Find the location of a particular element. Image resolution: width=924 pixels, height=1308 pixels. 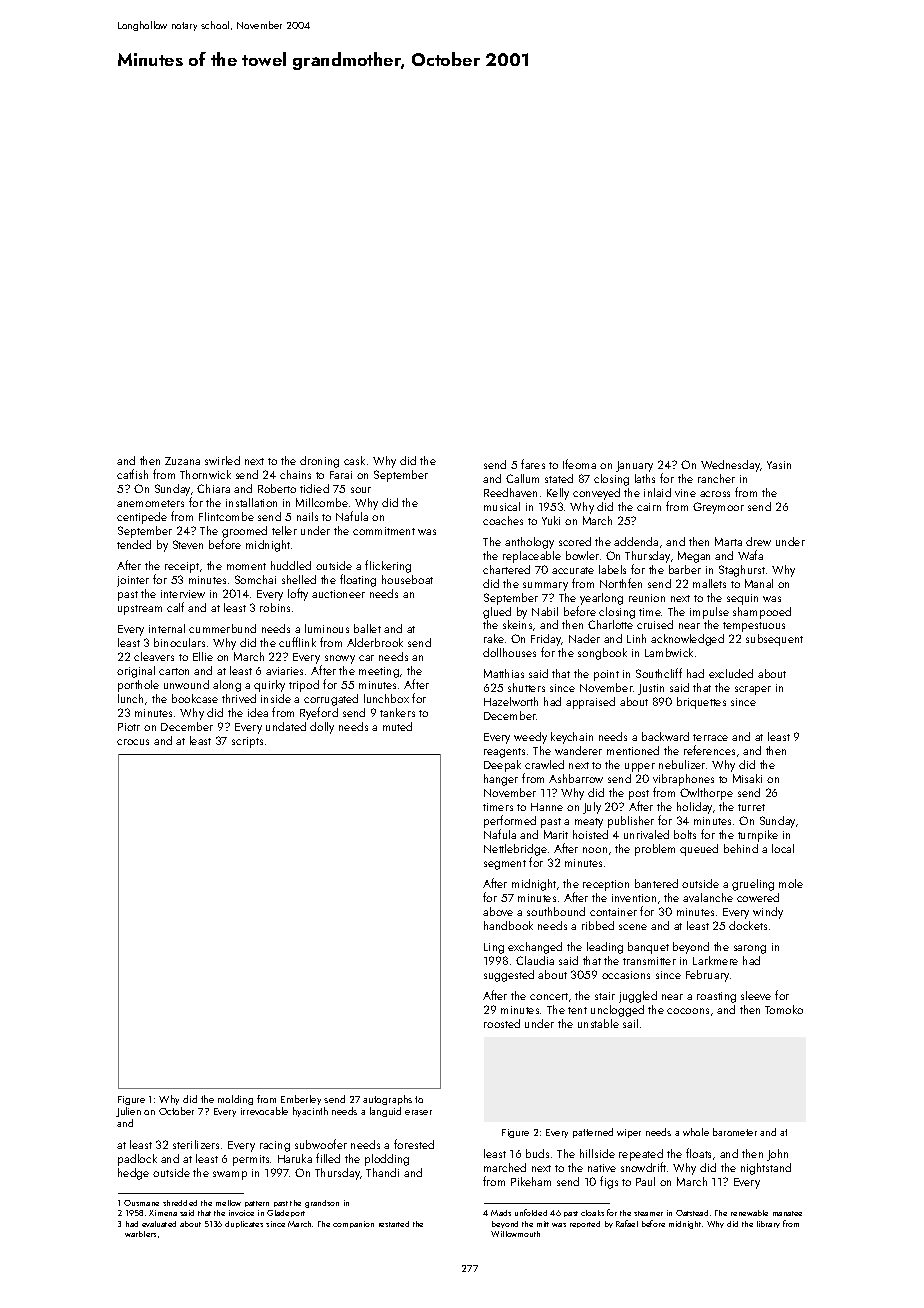

Wednesday is located at coordinates (730, 466).
